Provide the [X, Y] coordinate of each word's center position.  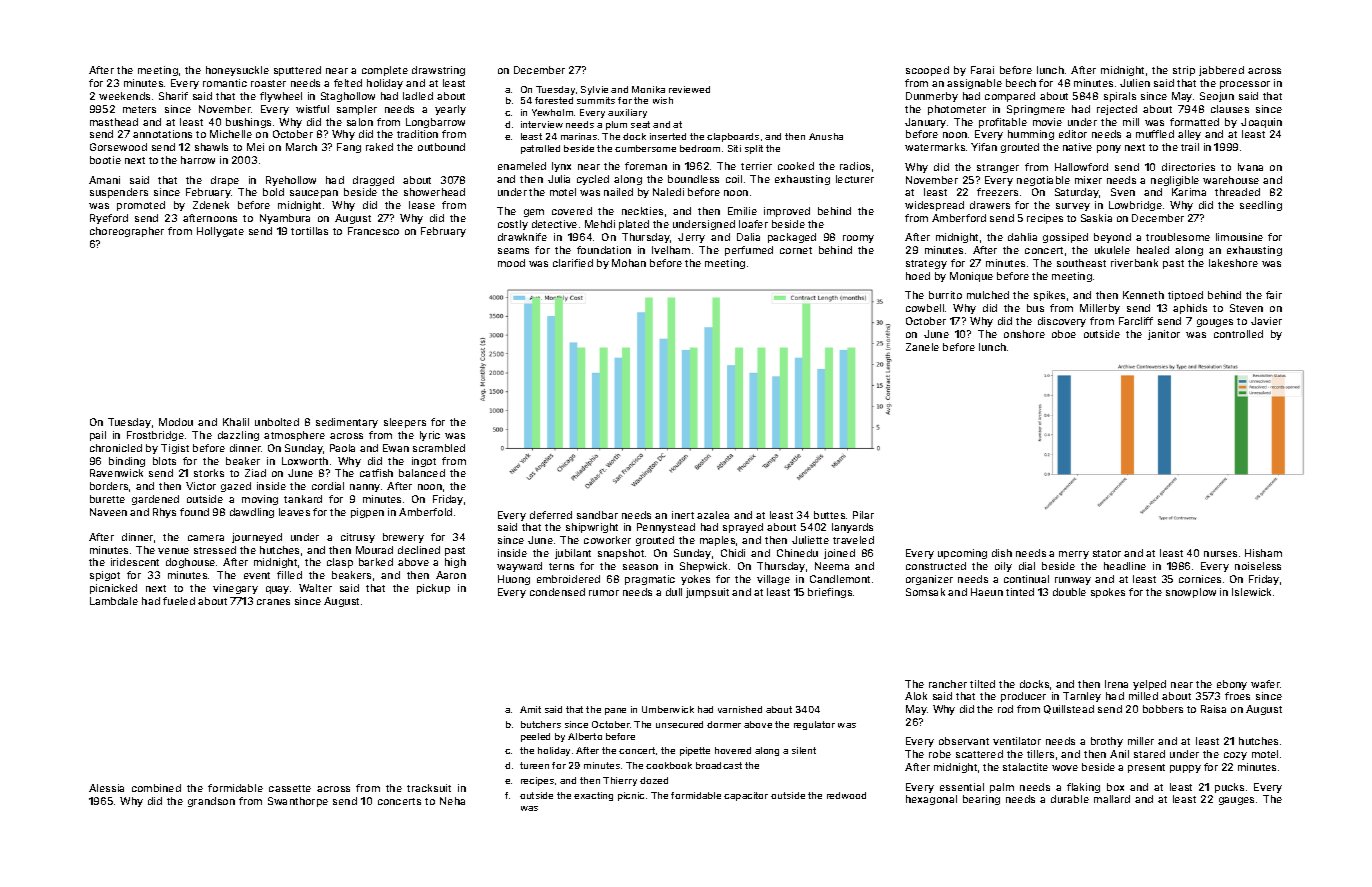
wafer [1265, 684]
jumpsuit [707, 593]
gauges [1236, 801]
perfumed [749, 251]
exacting [593, 796]
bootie [105, 160]
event [257, 575]
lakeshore [1233, 263]
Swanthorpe [298, 802]
